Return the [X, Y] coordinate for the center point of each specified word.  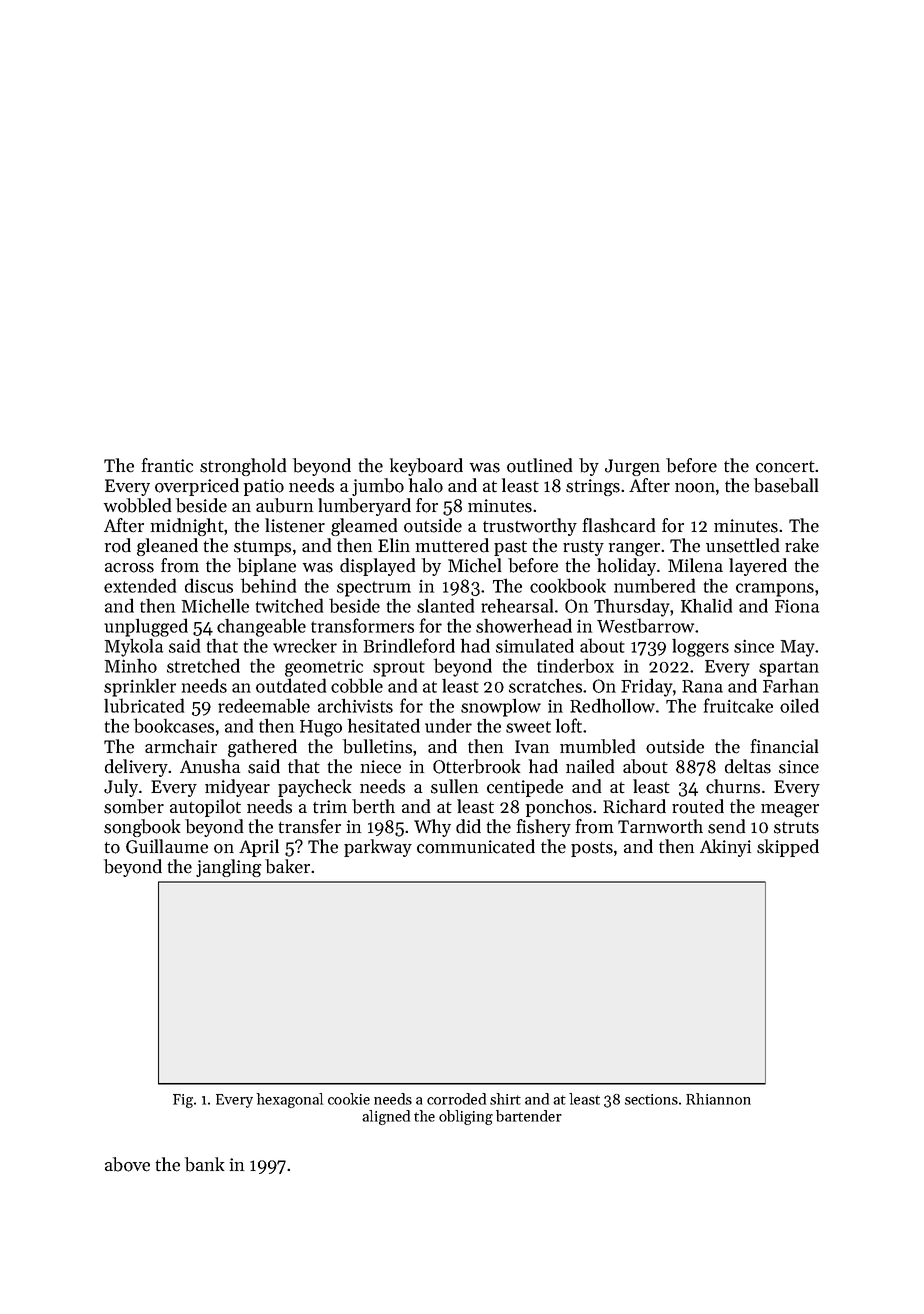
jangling [229, 868]
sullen [454, 786]
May [798, 648]
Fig [183, 1101]
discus [209, 585]
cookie [349, 1099]
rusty [583, 548]
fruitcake [738, 705]
